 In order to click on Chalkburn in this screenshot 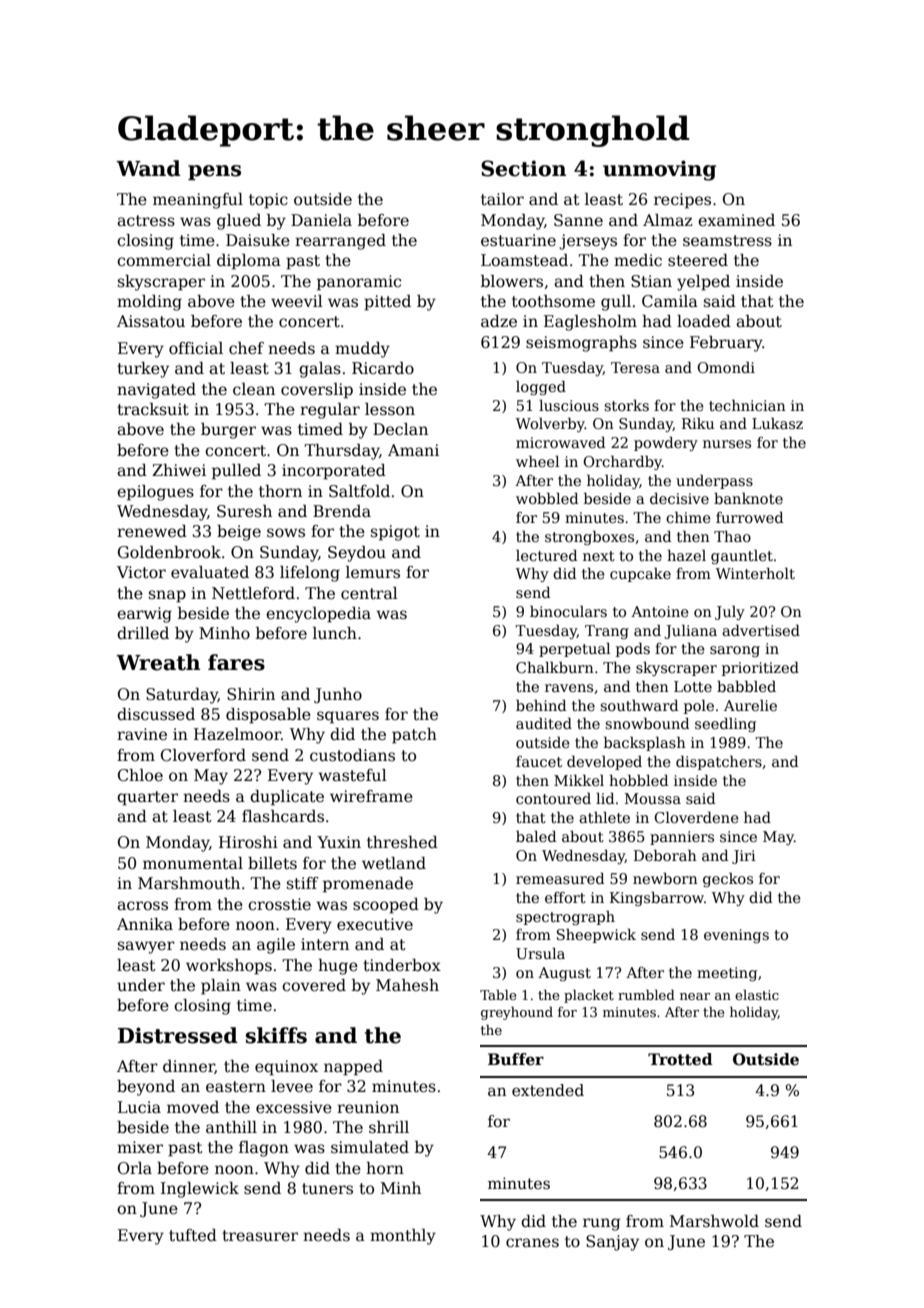, I will do `click(555, 667)`.
